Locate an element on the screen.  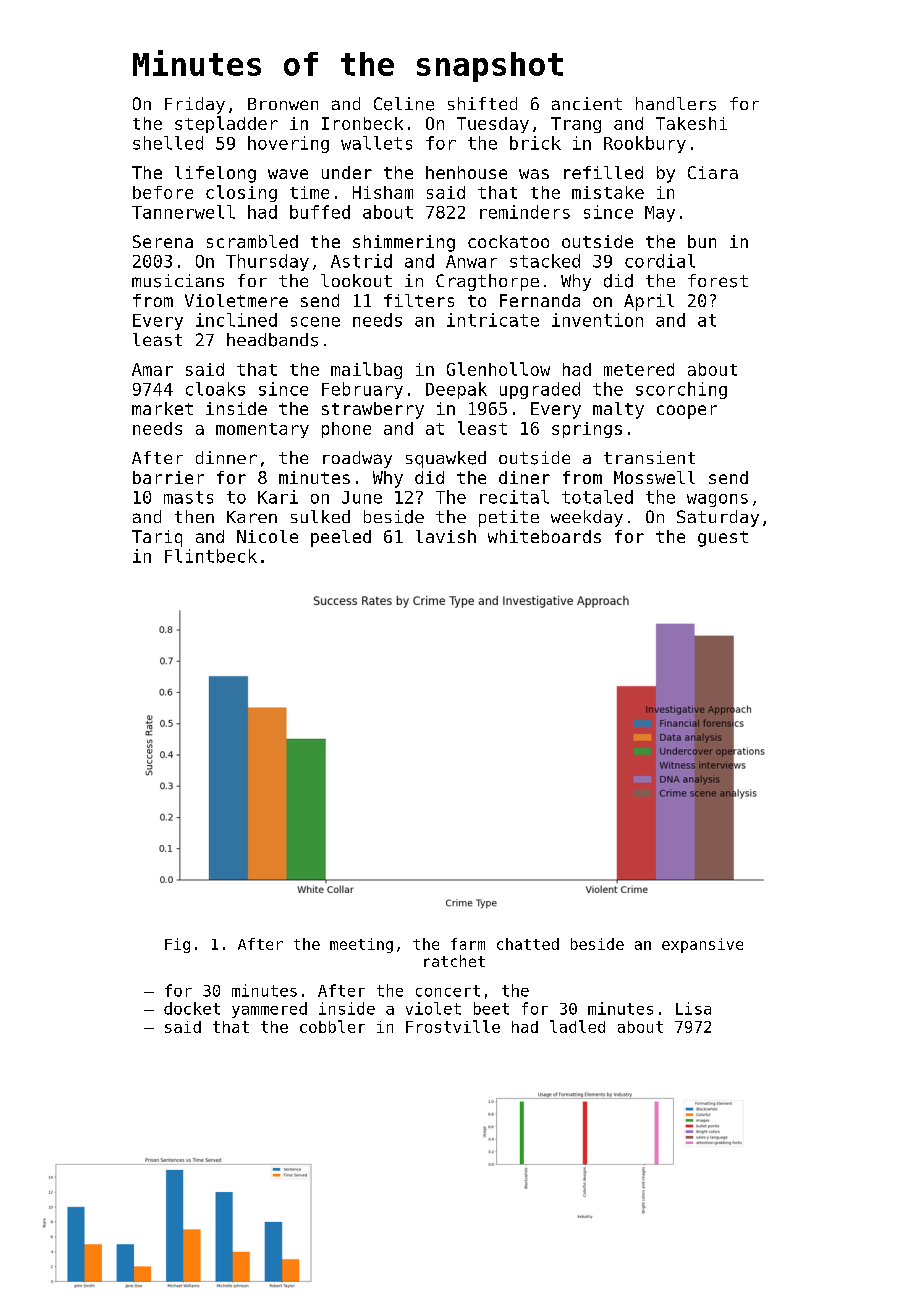
meeting is located at coordinates (361, 945).
